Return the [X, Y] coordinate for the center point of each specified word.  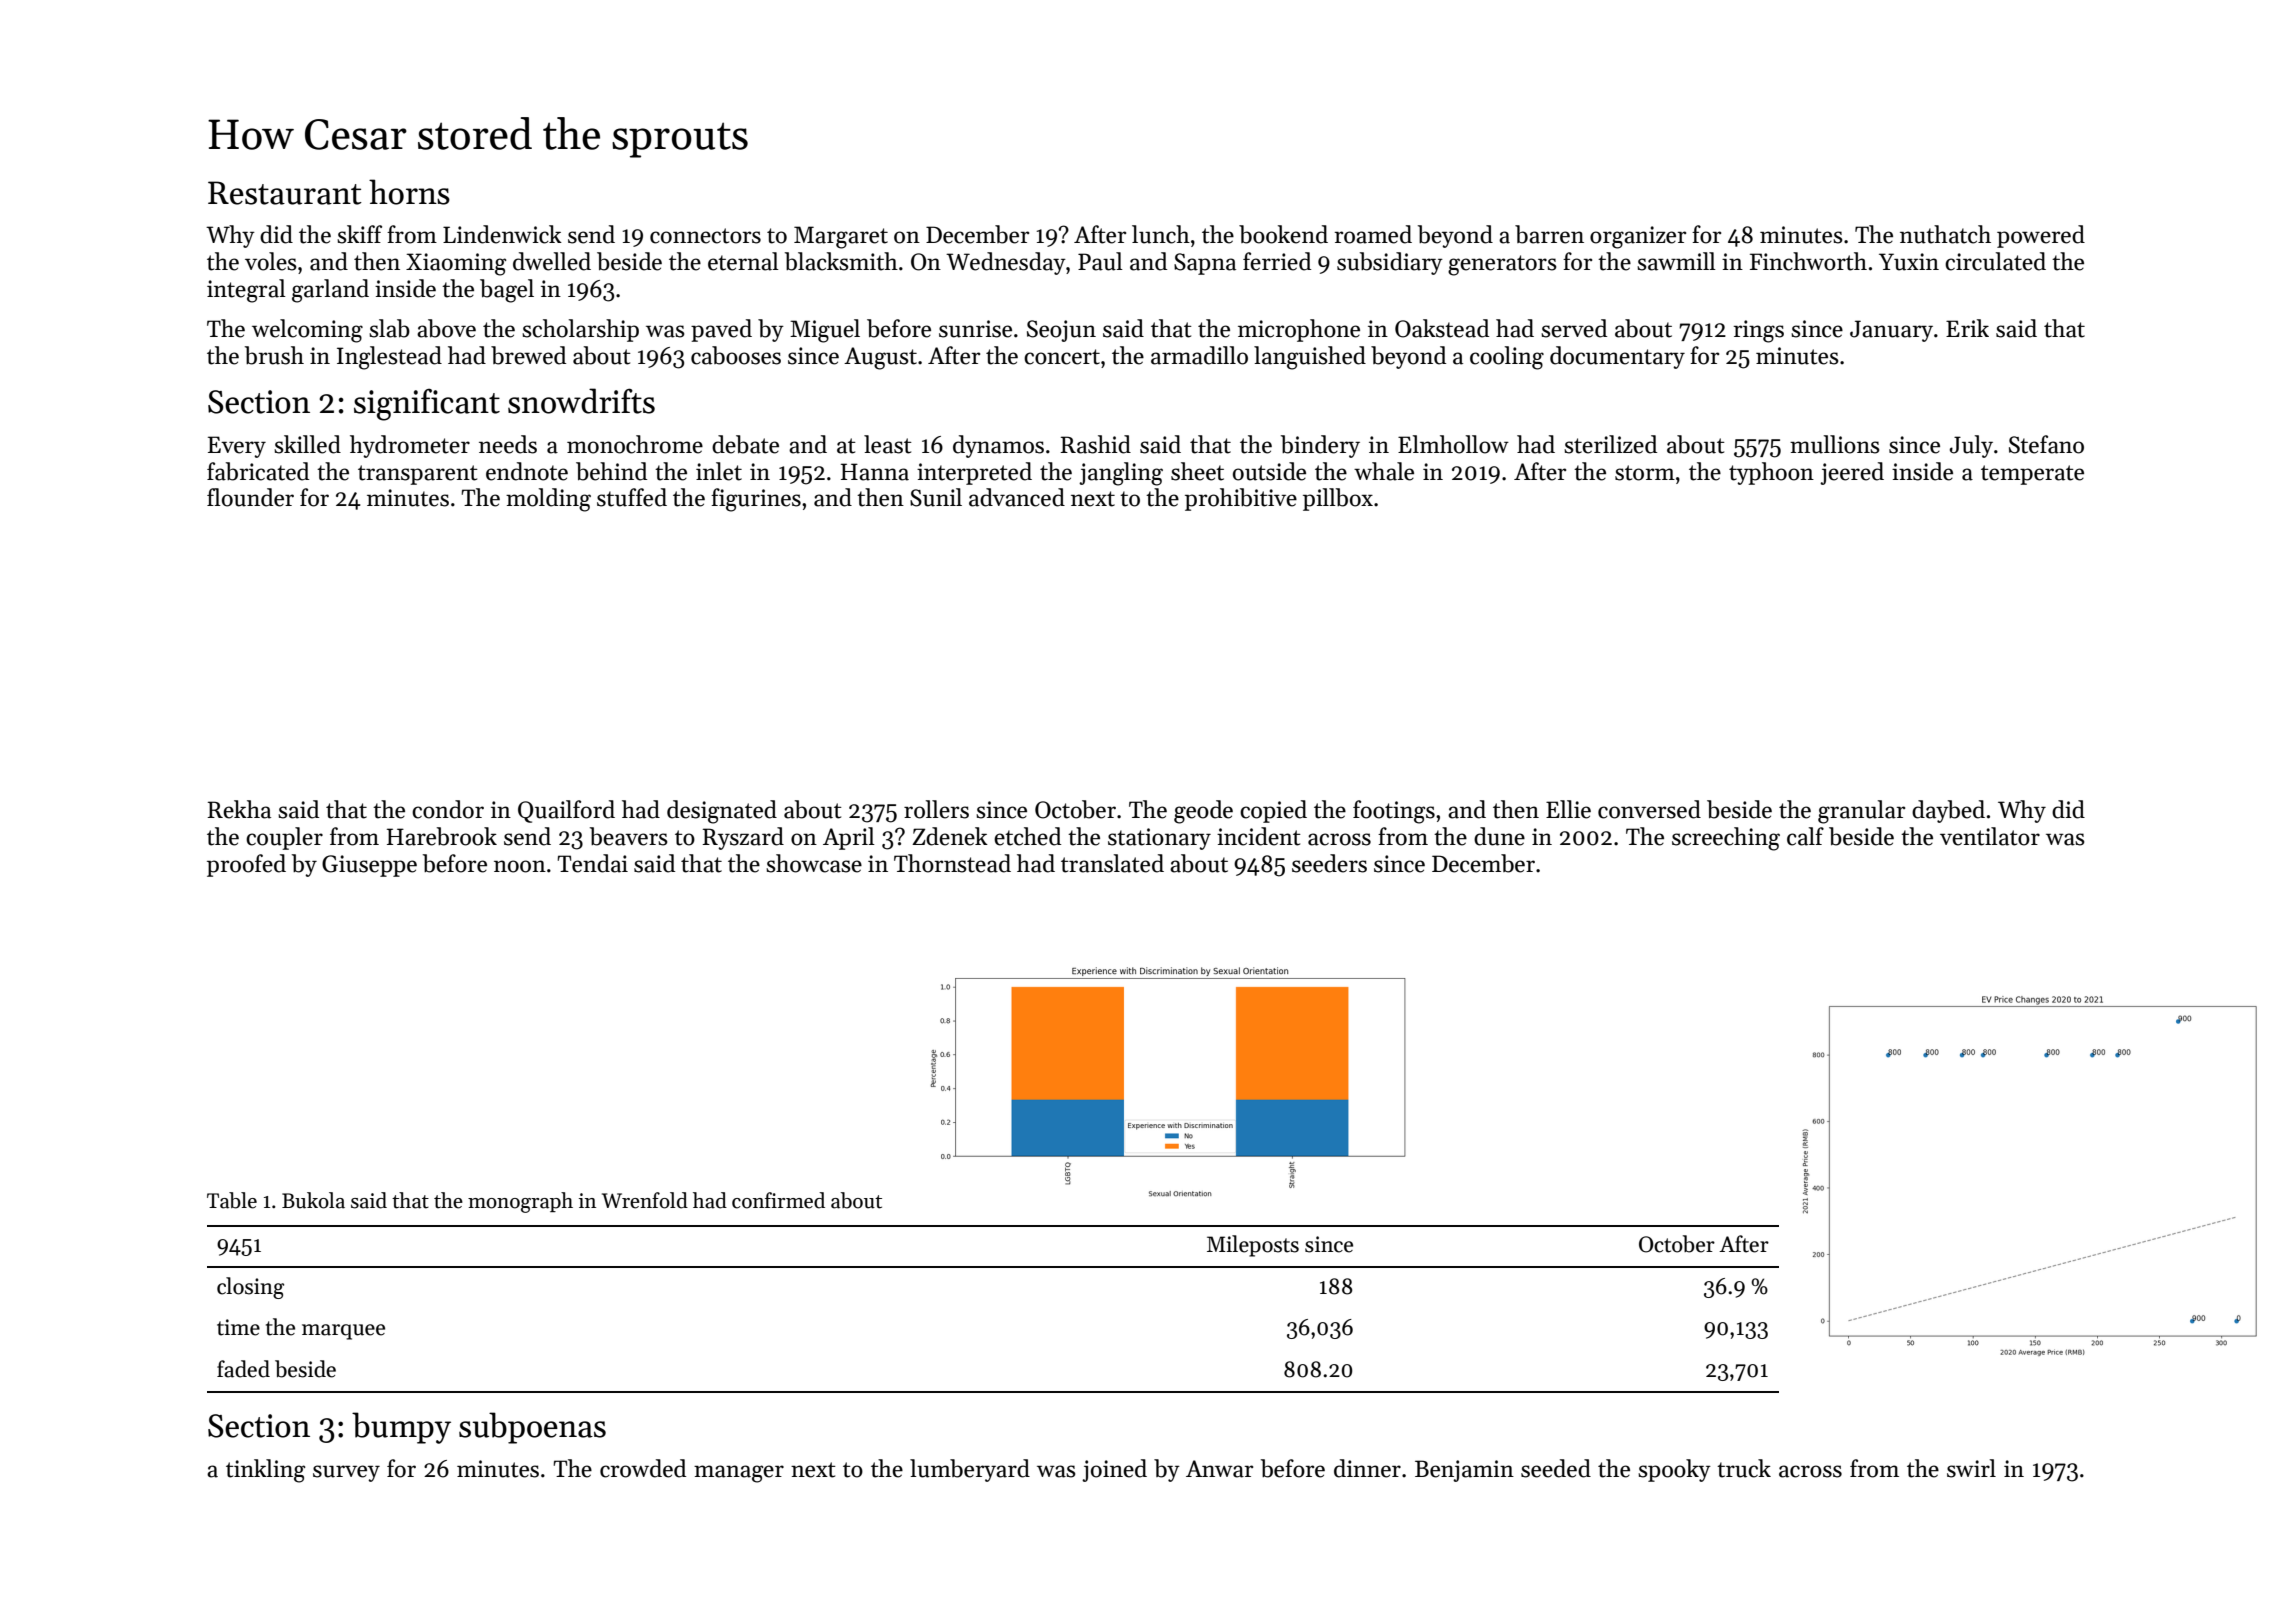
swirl [1971, 1468]
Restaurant [285, 193]
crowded [643, 1468]
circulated [1995, 261]
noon [520, 866]
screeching [1726, 839]
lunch [1161, 234]
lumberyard [970, 1470]
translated [1112, 863]
